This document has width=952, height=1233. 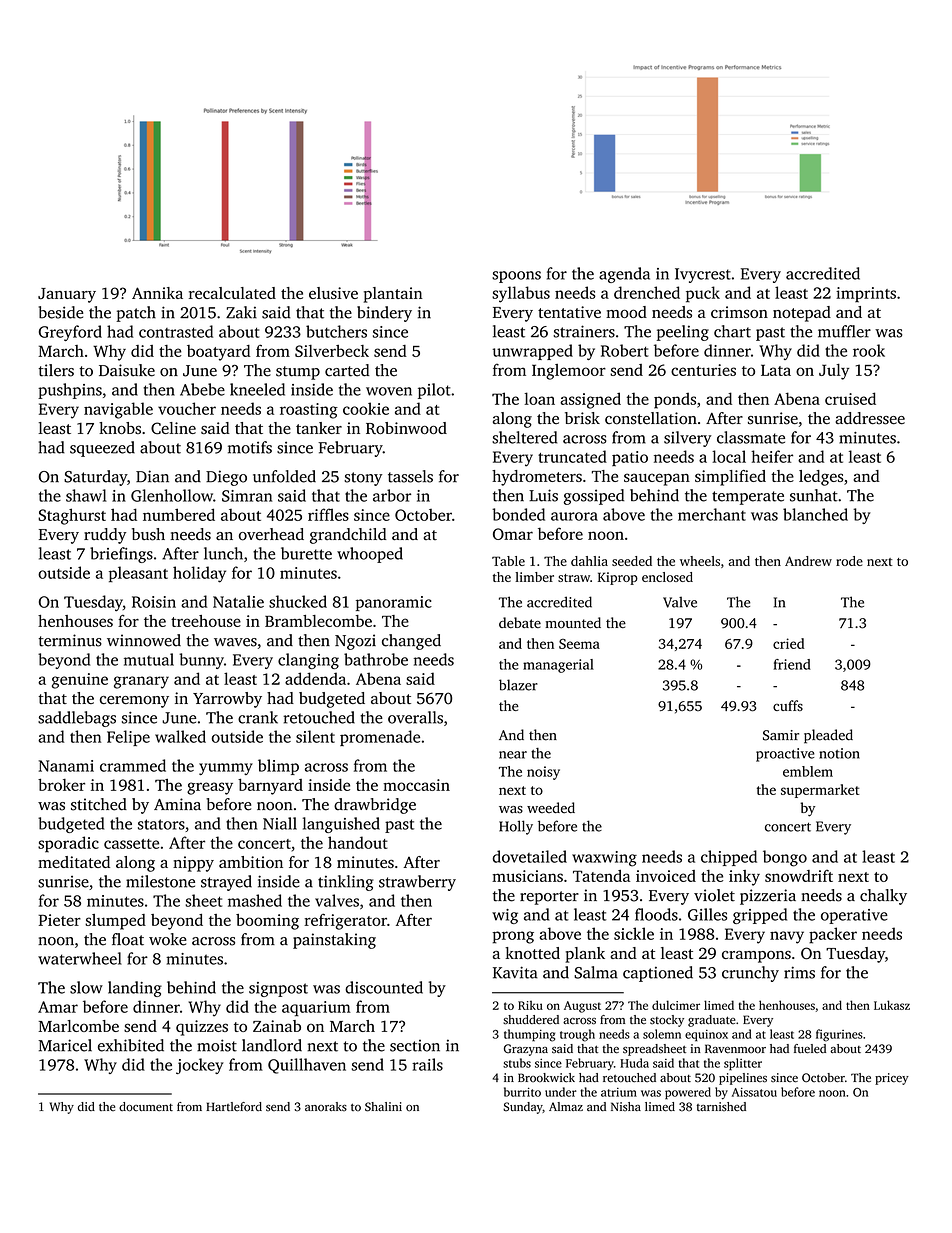 I want to click on Almaz, so click(x=566, y=1106).
